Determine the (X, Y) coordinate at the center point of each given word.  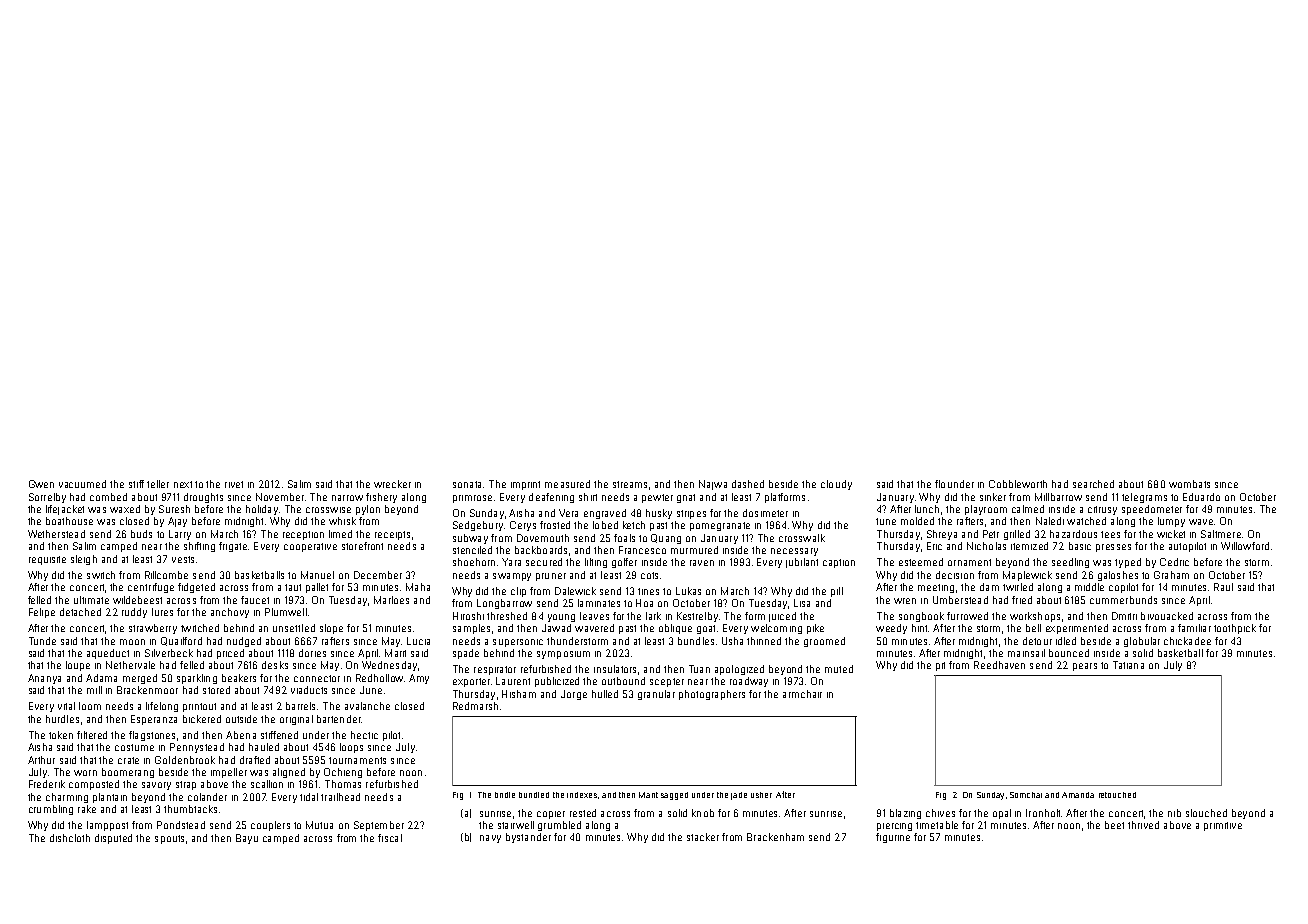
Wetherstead (56, 534)
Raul (1223, 587)
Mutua (319, 825)
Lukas (688, 591)
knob (703, 813)
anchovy (230, 613)
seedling (1070, 563)
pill (837, 592)
